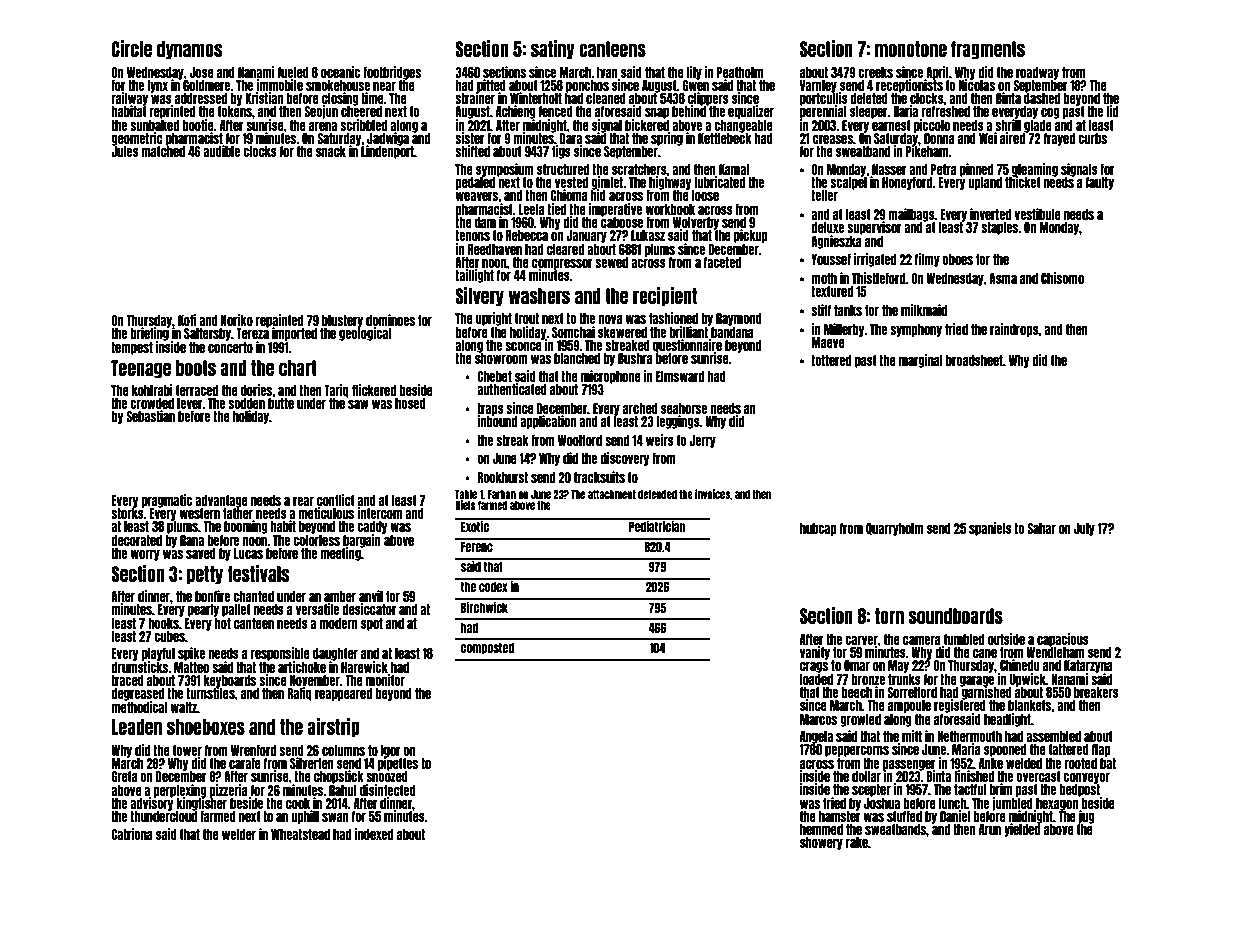 This document has height=952, width=1233. Describe the element at coordinates (725, 138) in the document. I see `Kettlebeck` at that location.
